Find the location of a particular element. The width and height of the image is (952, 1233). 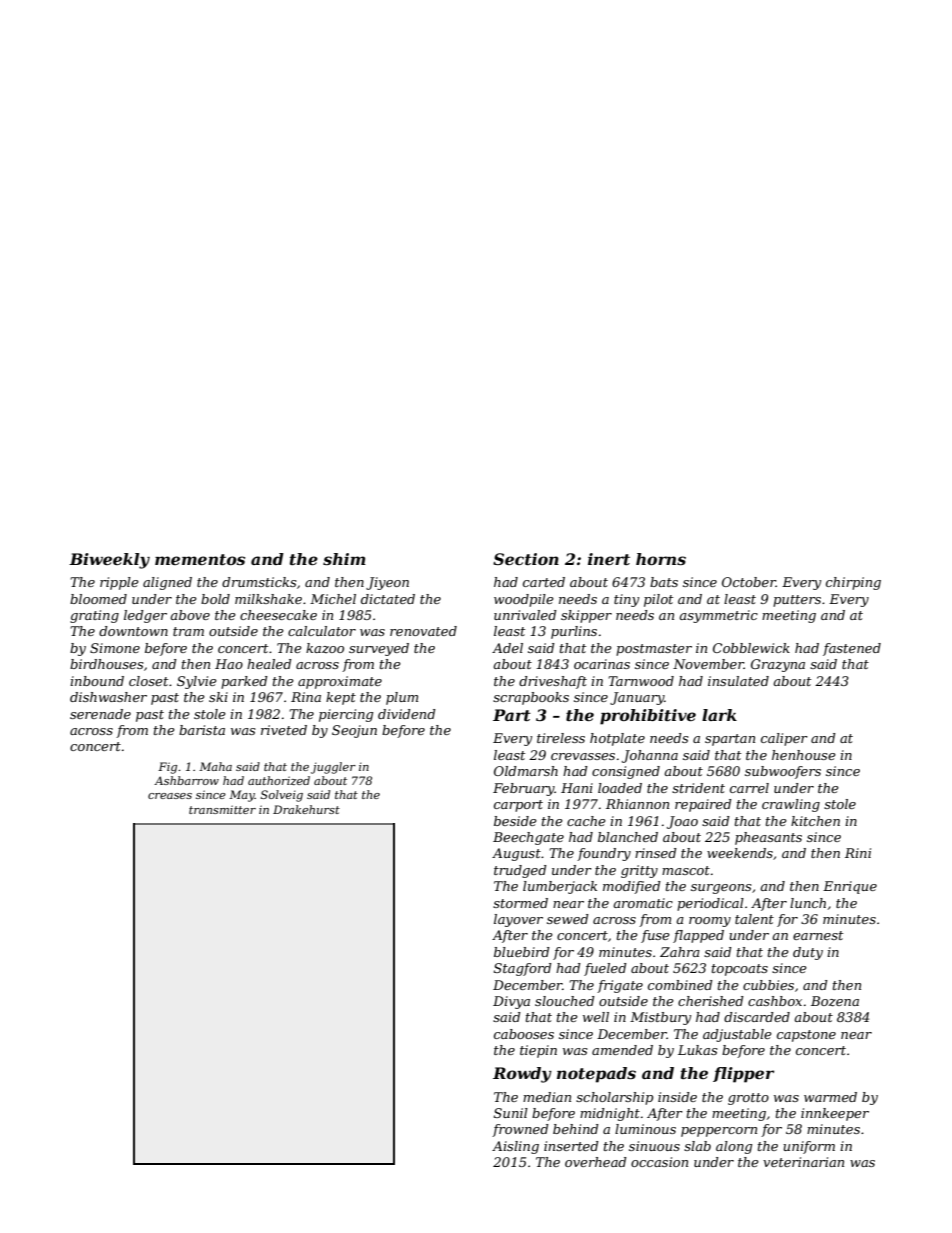

January is located at coordinates (637, 698).
